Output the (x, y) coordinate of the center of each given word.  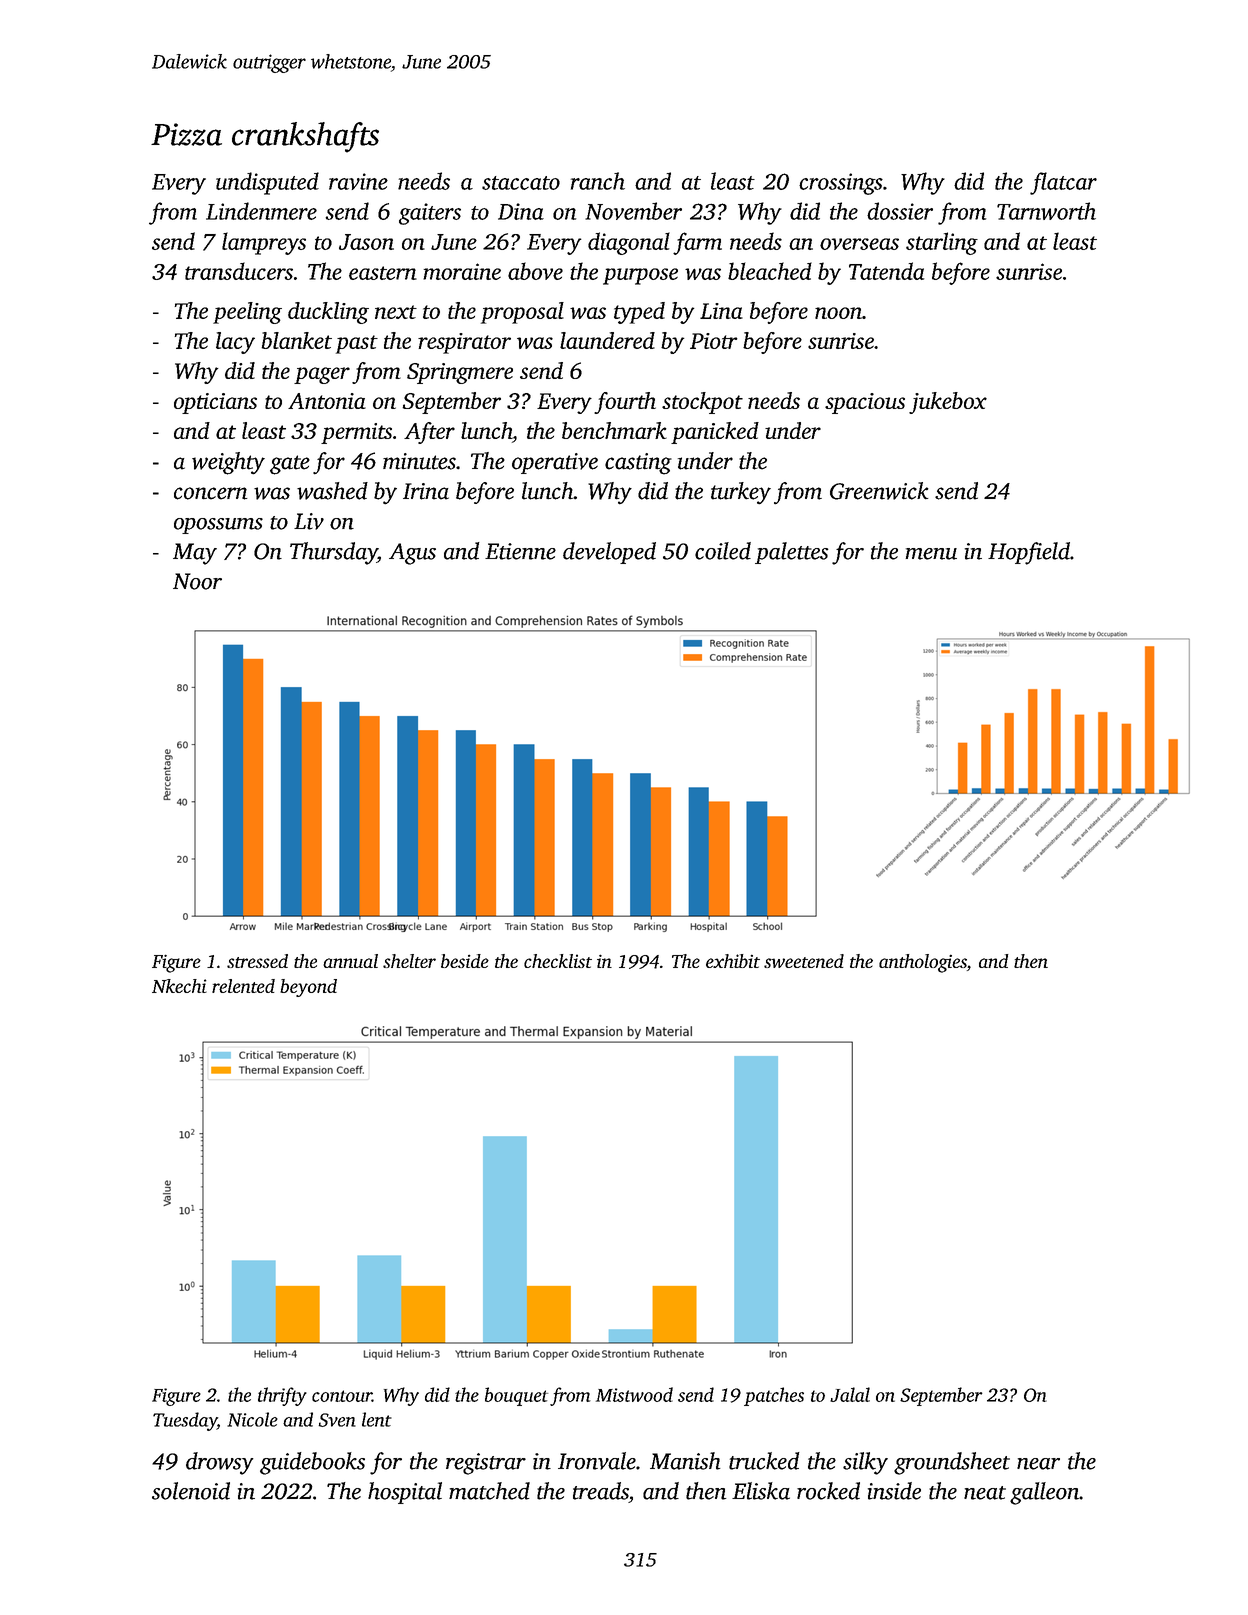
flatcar (1063, 183)
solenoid (191, 1491)
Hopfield (1029, 553)
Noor (197, 581)
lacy (235, 343)
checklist (558, 961)
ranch (598, 181)
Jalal (850, 1394)
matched (489, 1491)
